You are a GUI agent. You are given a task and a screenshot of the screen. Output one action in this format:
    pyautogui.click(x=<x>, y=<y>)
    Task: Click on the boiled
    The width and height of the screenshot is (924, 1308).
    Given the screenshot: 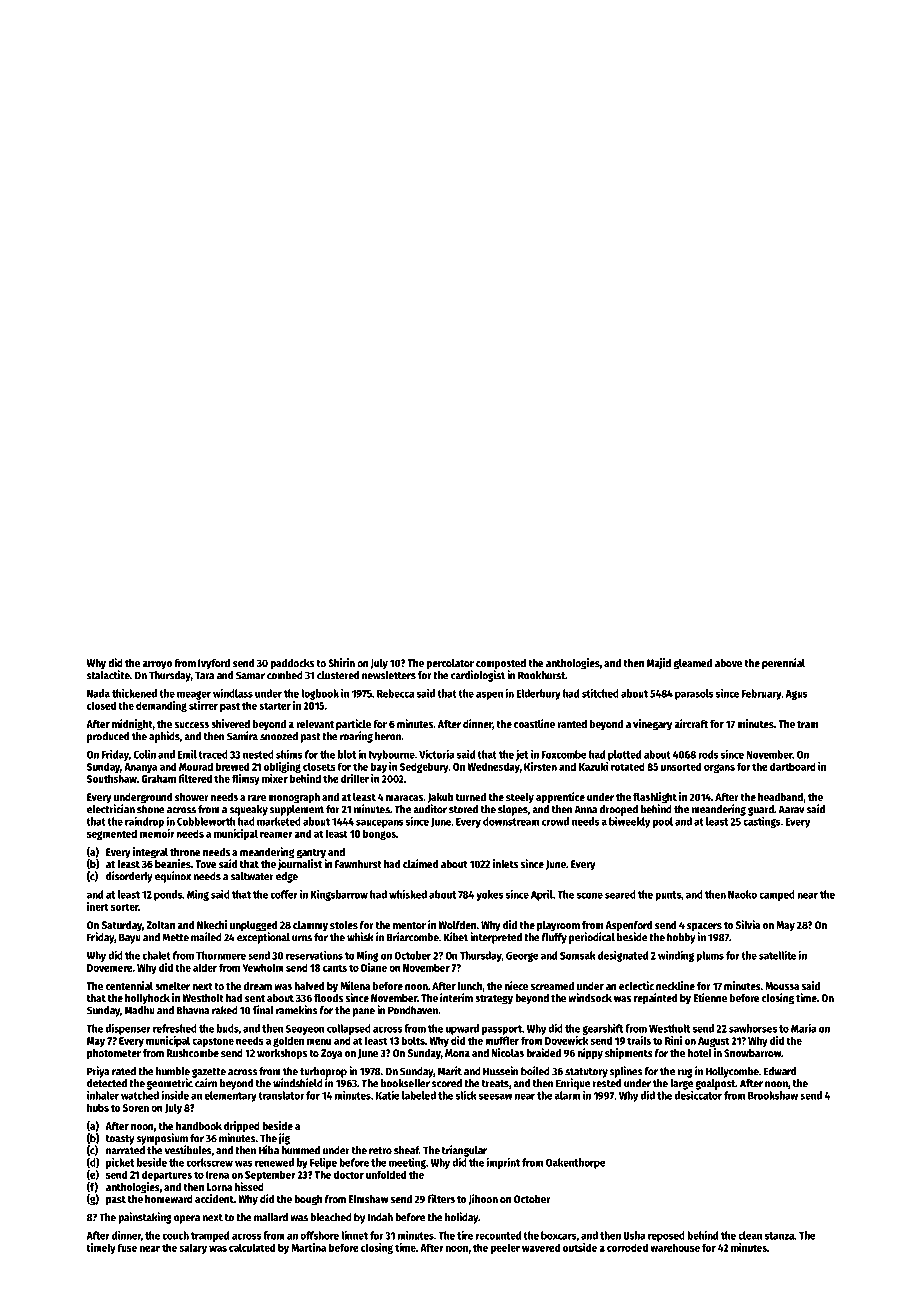 What is the action you would take?
    pyautogui.click(x=535, y=1071)
